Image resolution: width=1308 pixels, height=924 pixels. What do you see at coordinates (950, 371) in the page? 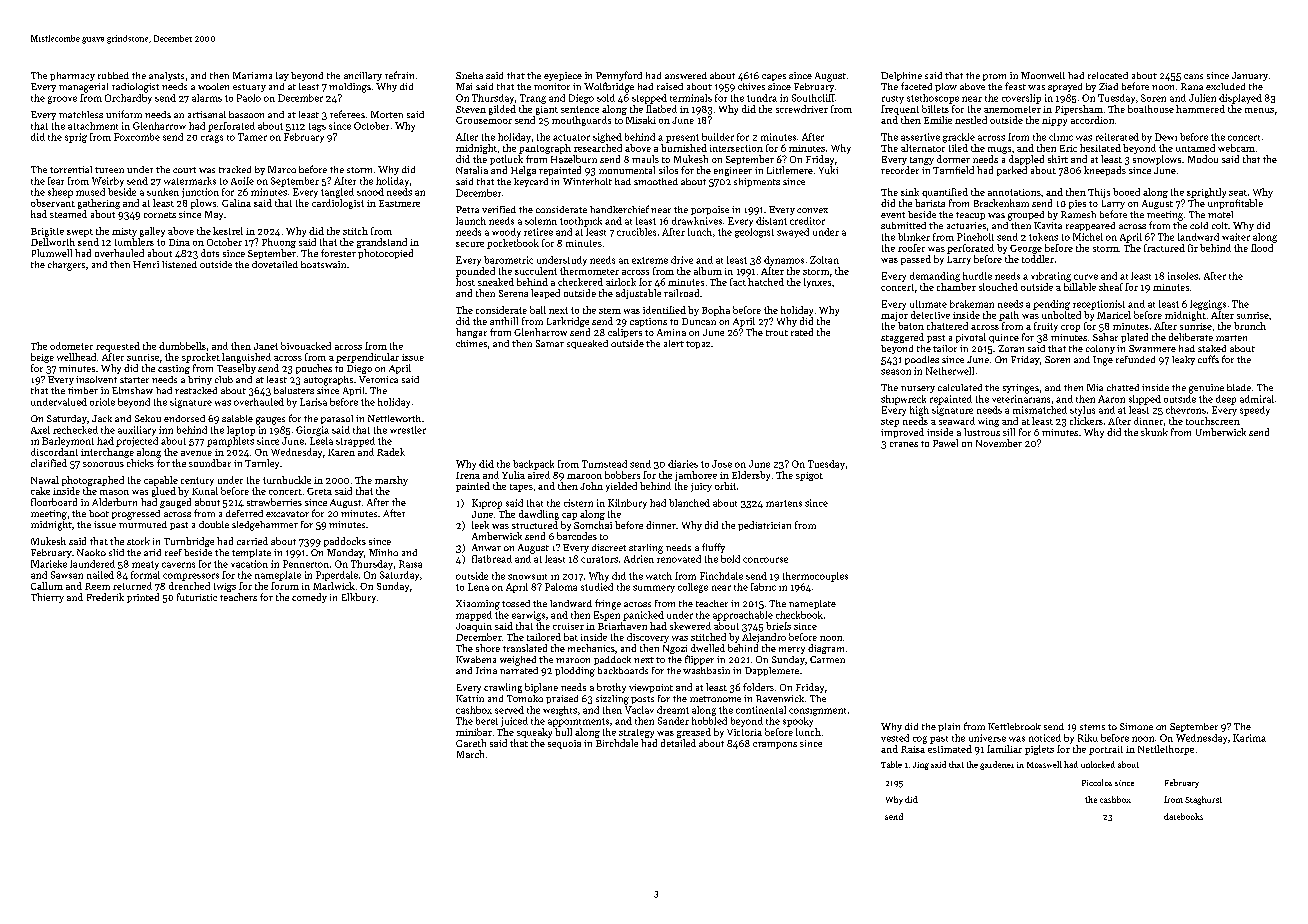
I see `Netherwell` at bounding box center [950, 371].
